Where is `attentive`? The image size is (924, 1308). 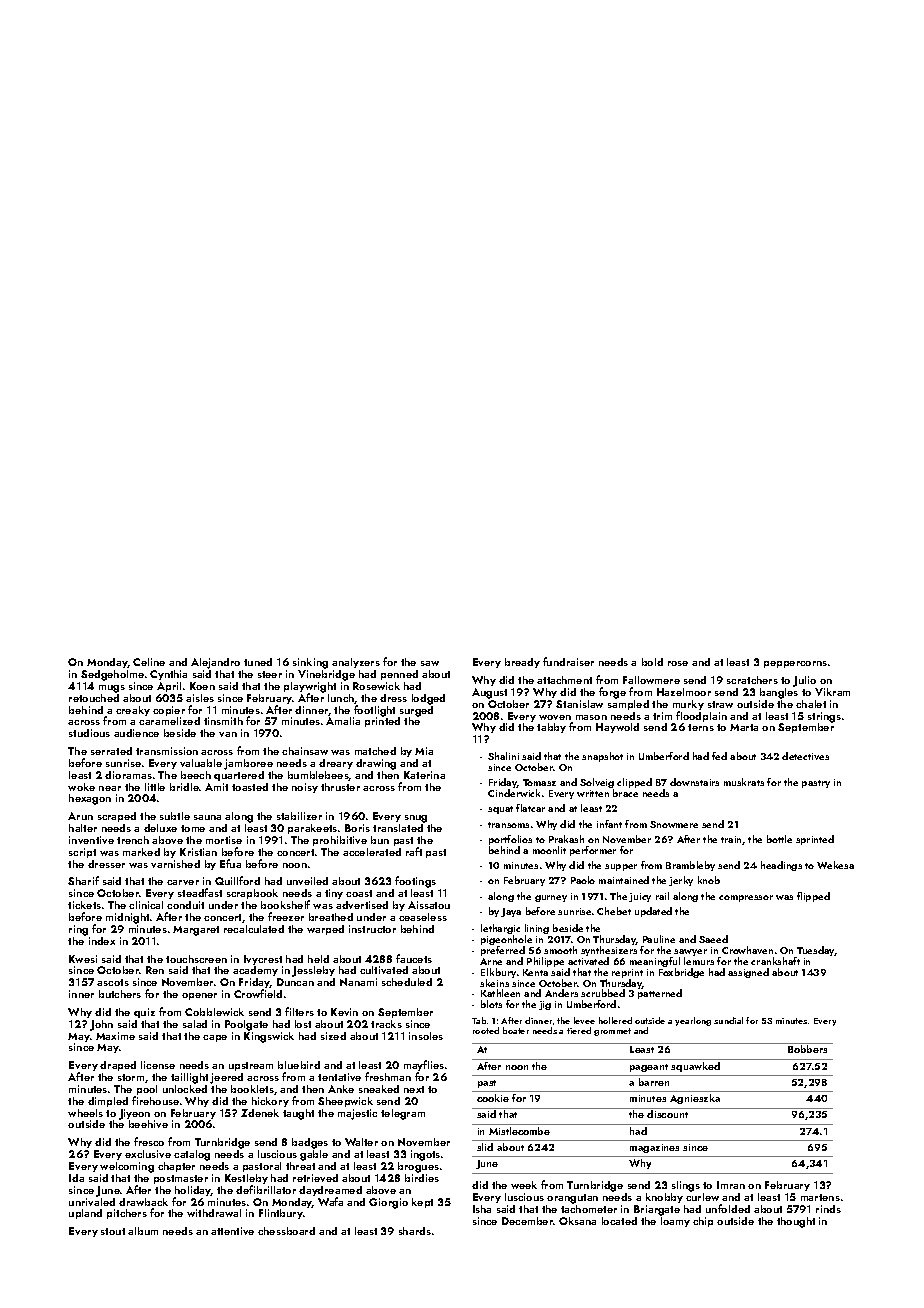 attentive is located at coordinates (232, 1231).
